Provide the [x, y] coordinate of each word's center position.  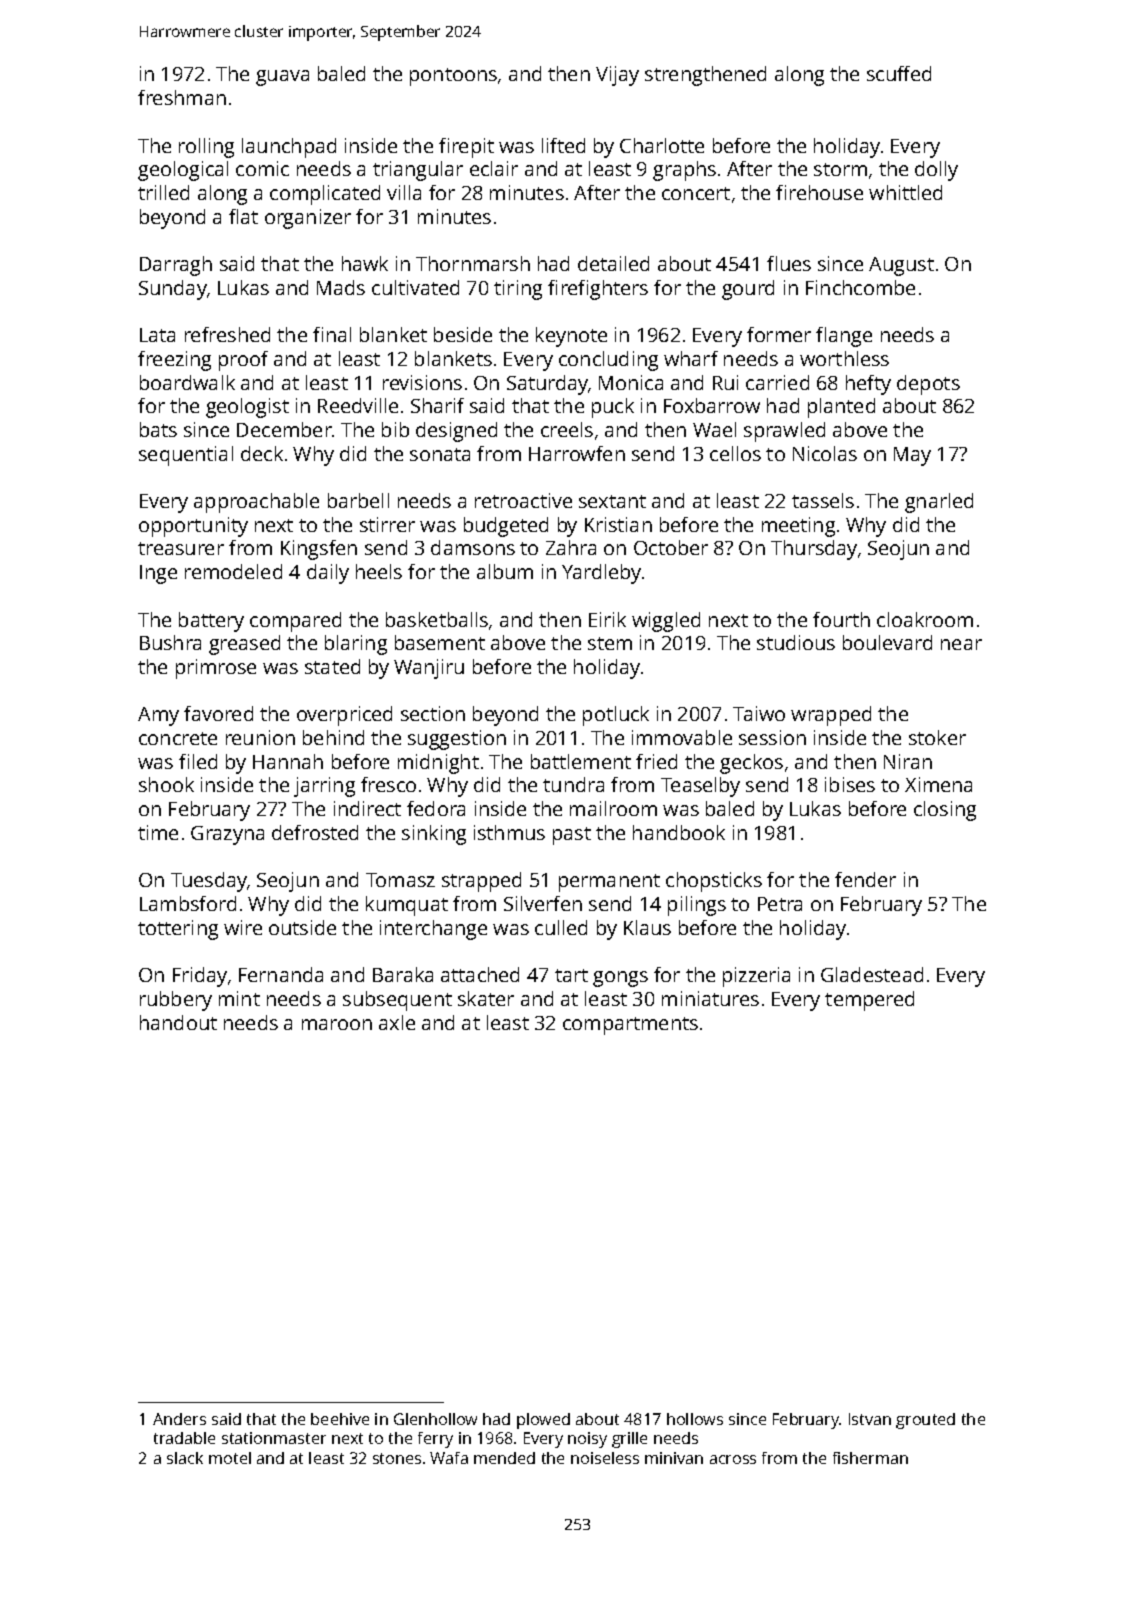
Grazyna [227, 835]
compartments [630, 1026]
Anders [179, 1419]
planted [841, 408]
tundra [573, 784]
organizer [308, 219]
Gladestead [872, 974]
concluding [608, 361]
